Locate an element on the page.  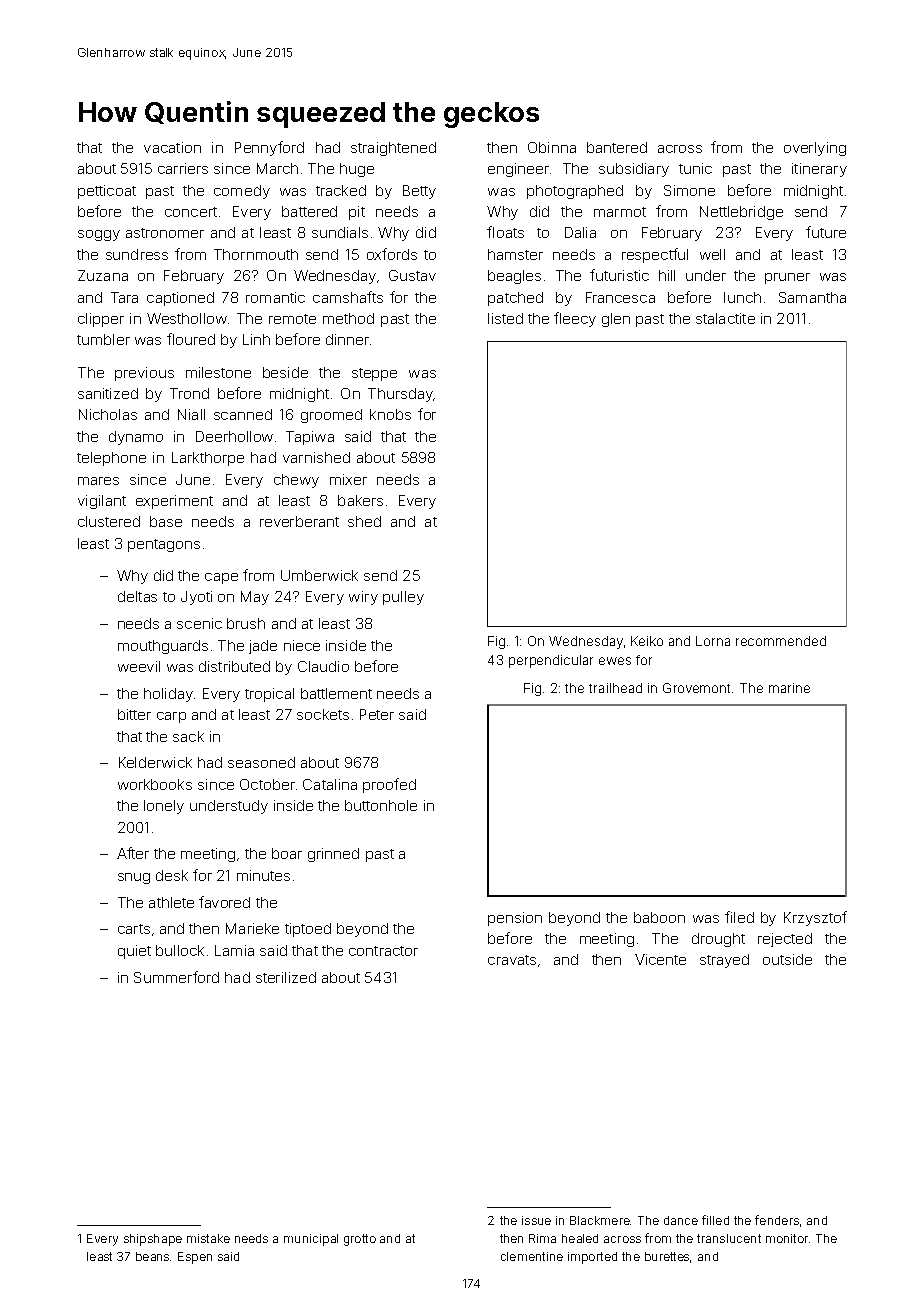
proofed is located at coordinates (389, 785).
